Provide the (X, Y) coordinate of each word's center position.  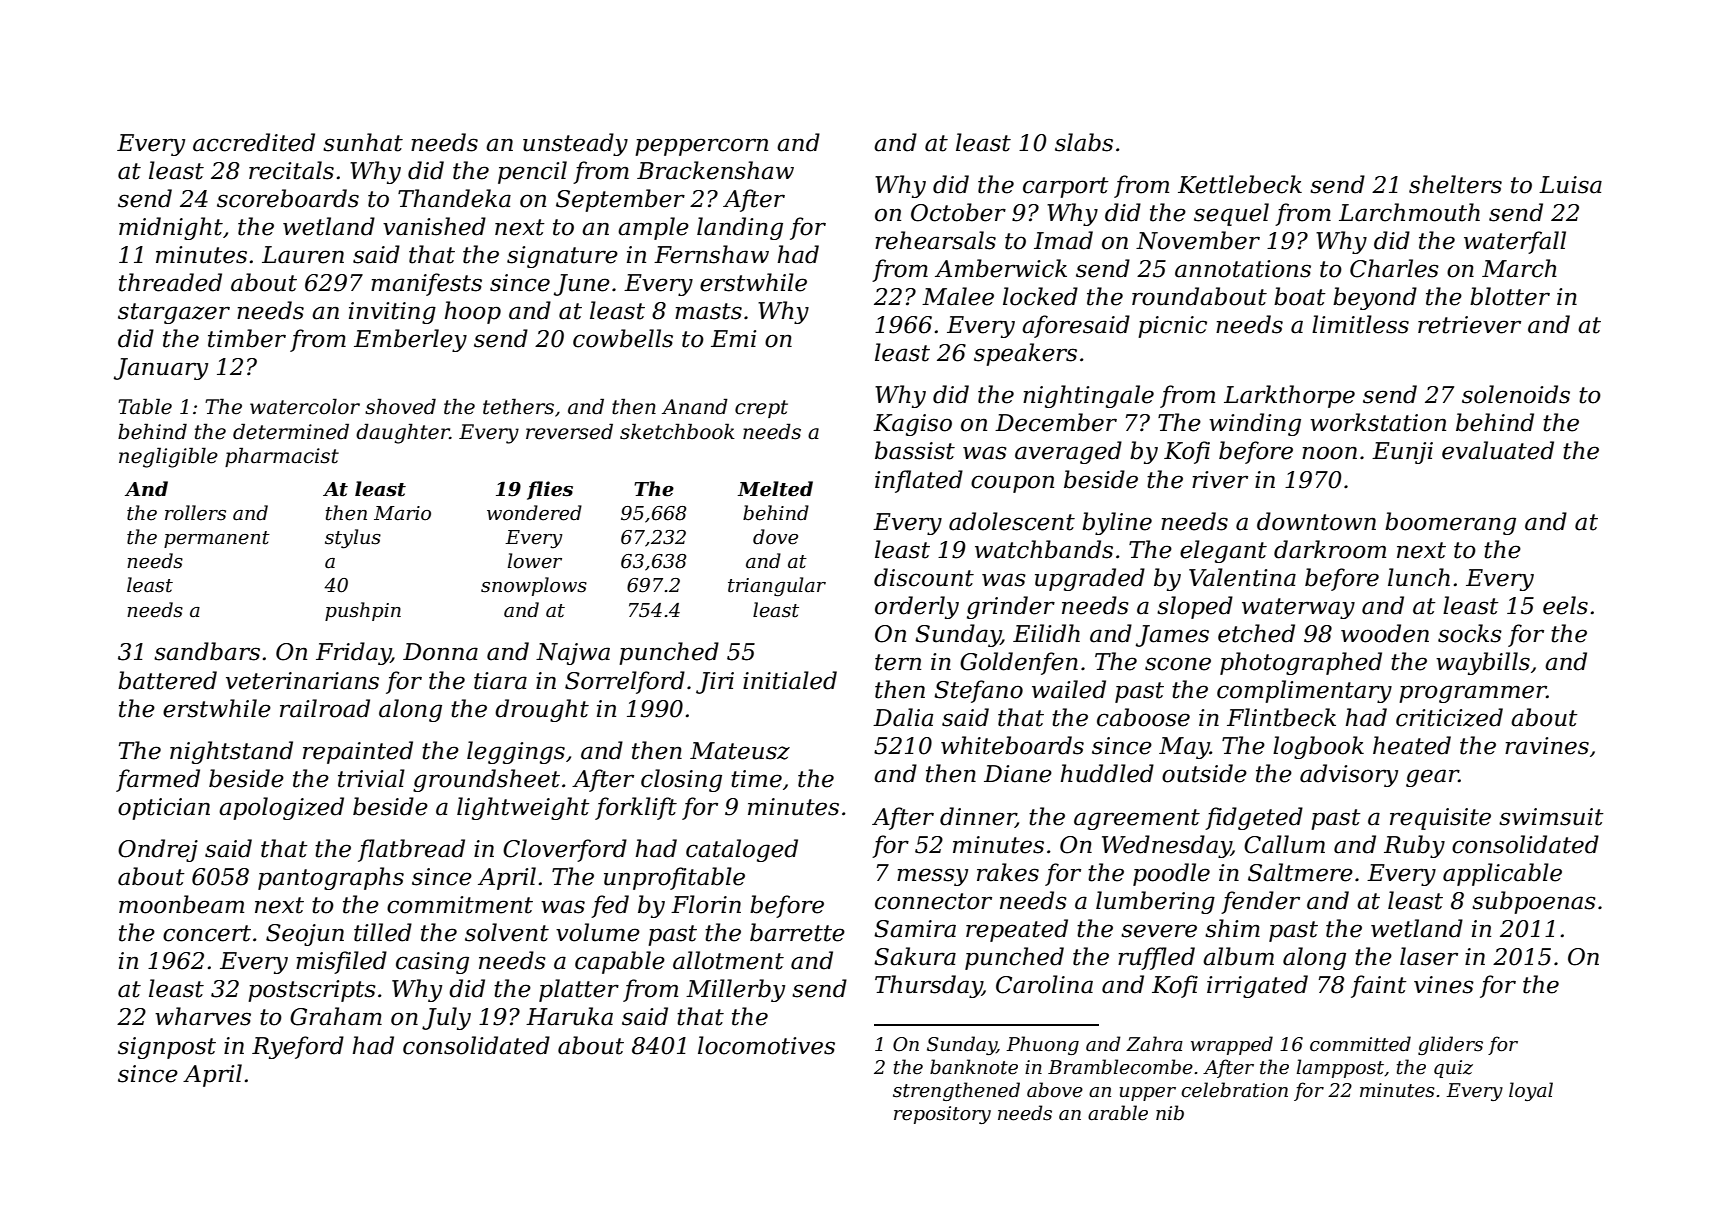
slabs (1084, 142)
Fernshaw (711, 254)
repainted (358, 752)
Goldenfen (1019, 663)
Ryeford (298, 1047)
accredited (254, 142)
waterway (1298, 608)
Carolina (1044, 984)
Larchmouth (1409, 212)
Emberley (410, 340)
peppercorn (701, 147)
